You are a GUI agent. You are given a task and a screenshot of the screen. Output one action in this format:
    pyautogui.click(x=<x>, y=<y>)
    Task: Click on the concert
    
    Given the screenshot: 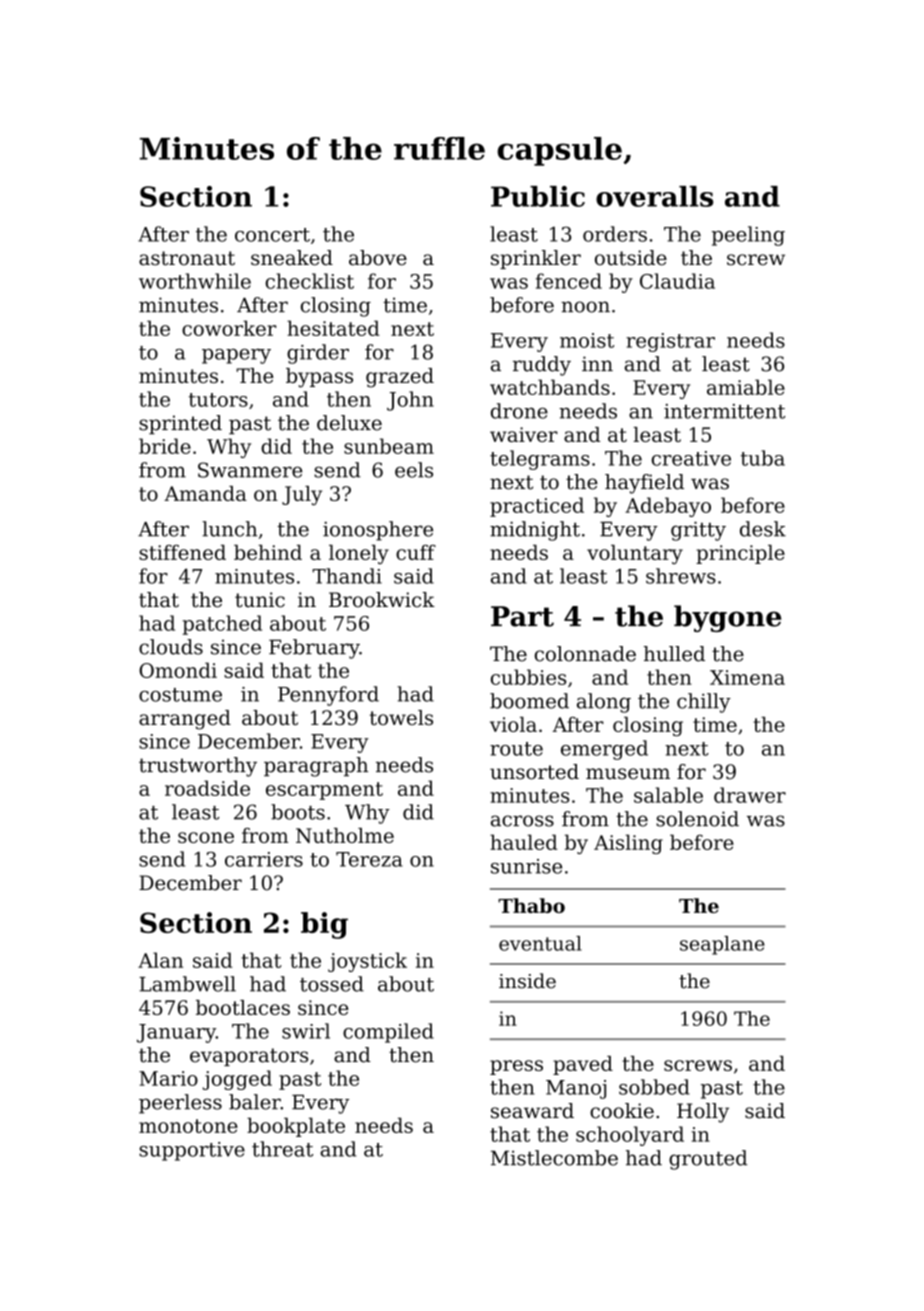 What is the action you would take?
    pyautogui.click(x=272, y=235)
